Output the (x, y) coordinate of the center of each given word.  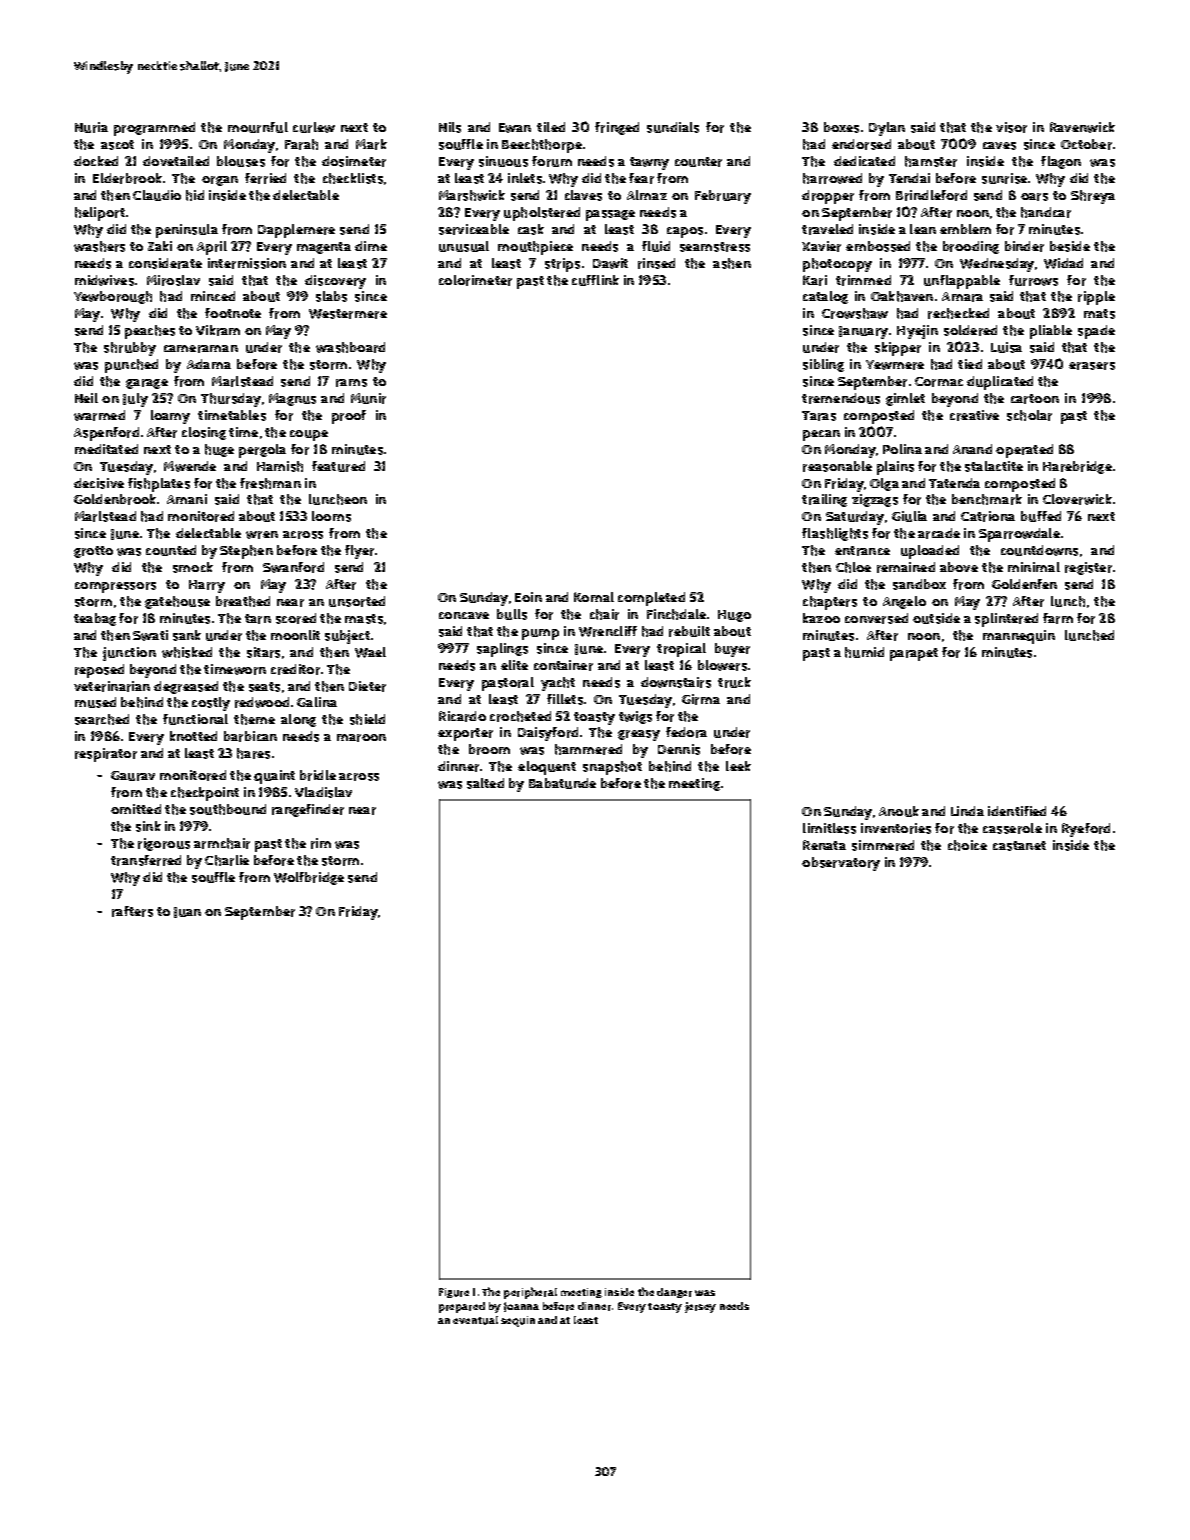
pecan (821, 435)
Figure (454, 1293)
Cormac (939, 382)
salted (485, 783)
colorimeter (475, 280)
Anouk (899, 811)
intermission (247, 263)
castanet (1019, 846)
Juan (187, 912)
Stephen (246, 552)
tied (970, 364)
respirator (106, 755)
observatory (841, 864)
